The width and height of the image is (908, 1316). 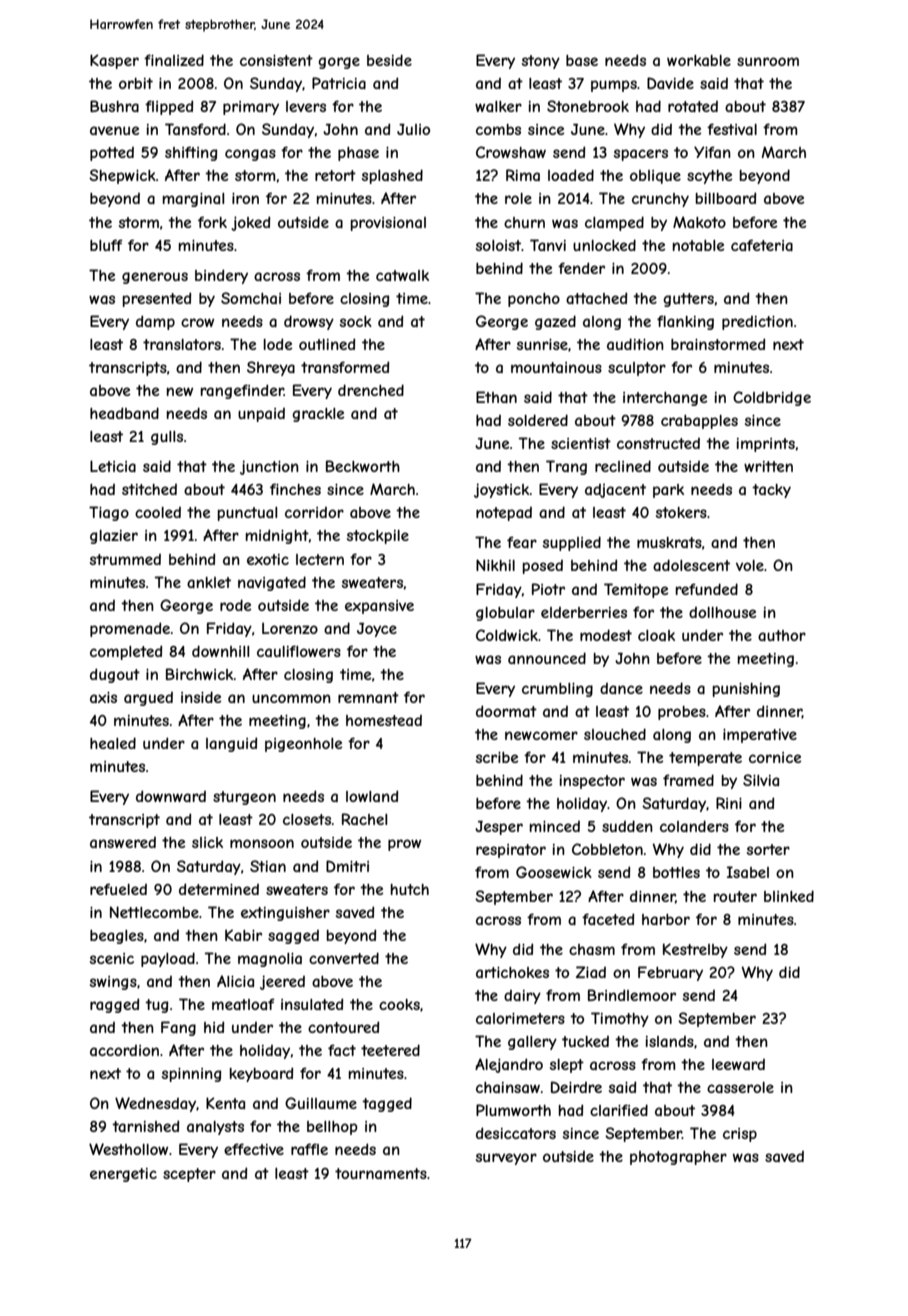 What do you see at coordinates (112, 154) in the image?
I see `potted` at bounding box center [112, 154].
